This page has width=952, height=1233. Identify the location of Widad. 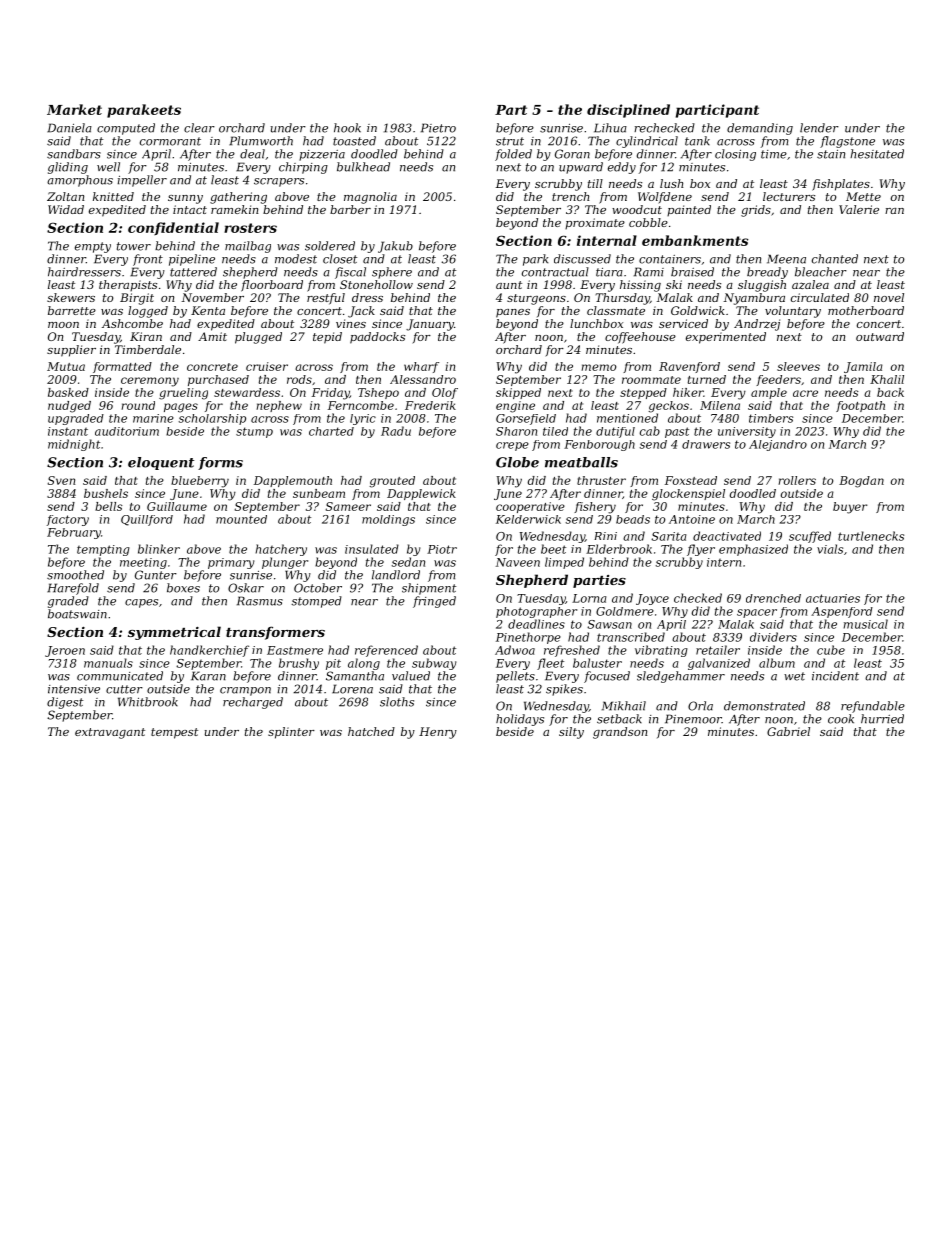
(66, 209).
